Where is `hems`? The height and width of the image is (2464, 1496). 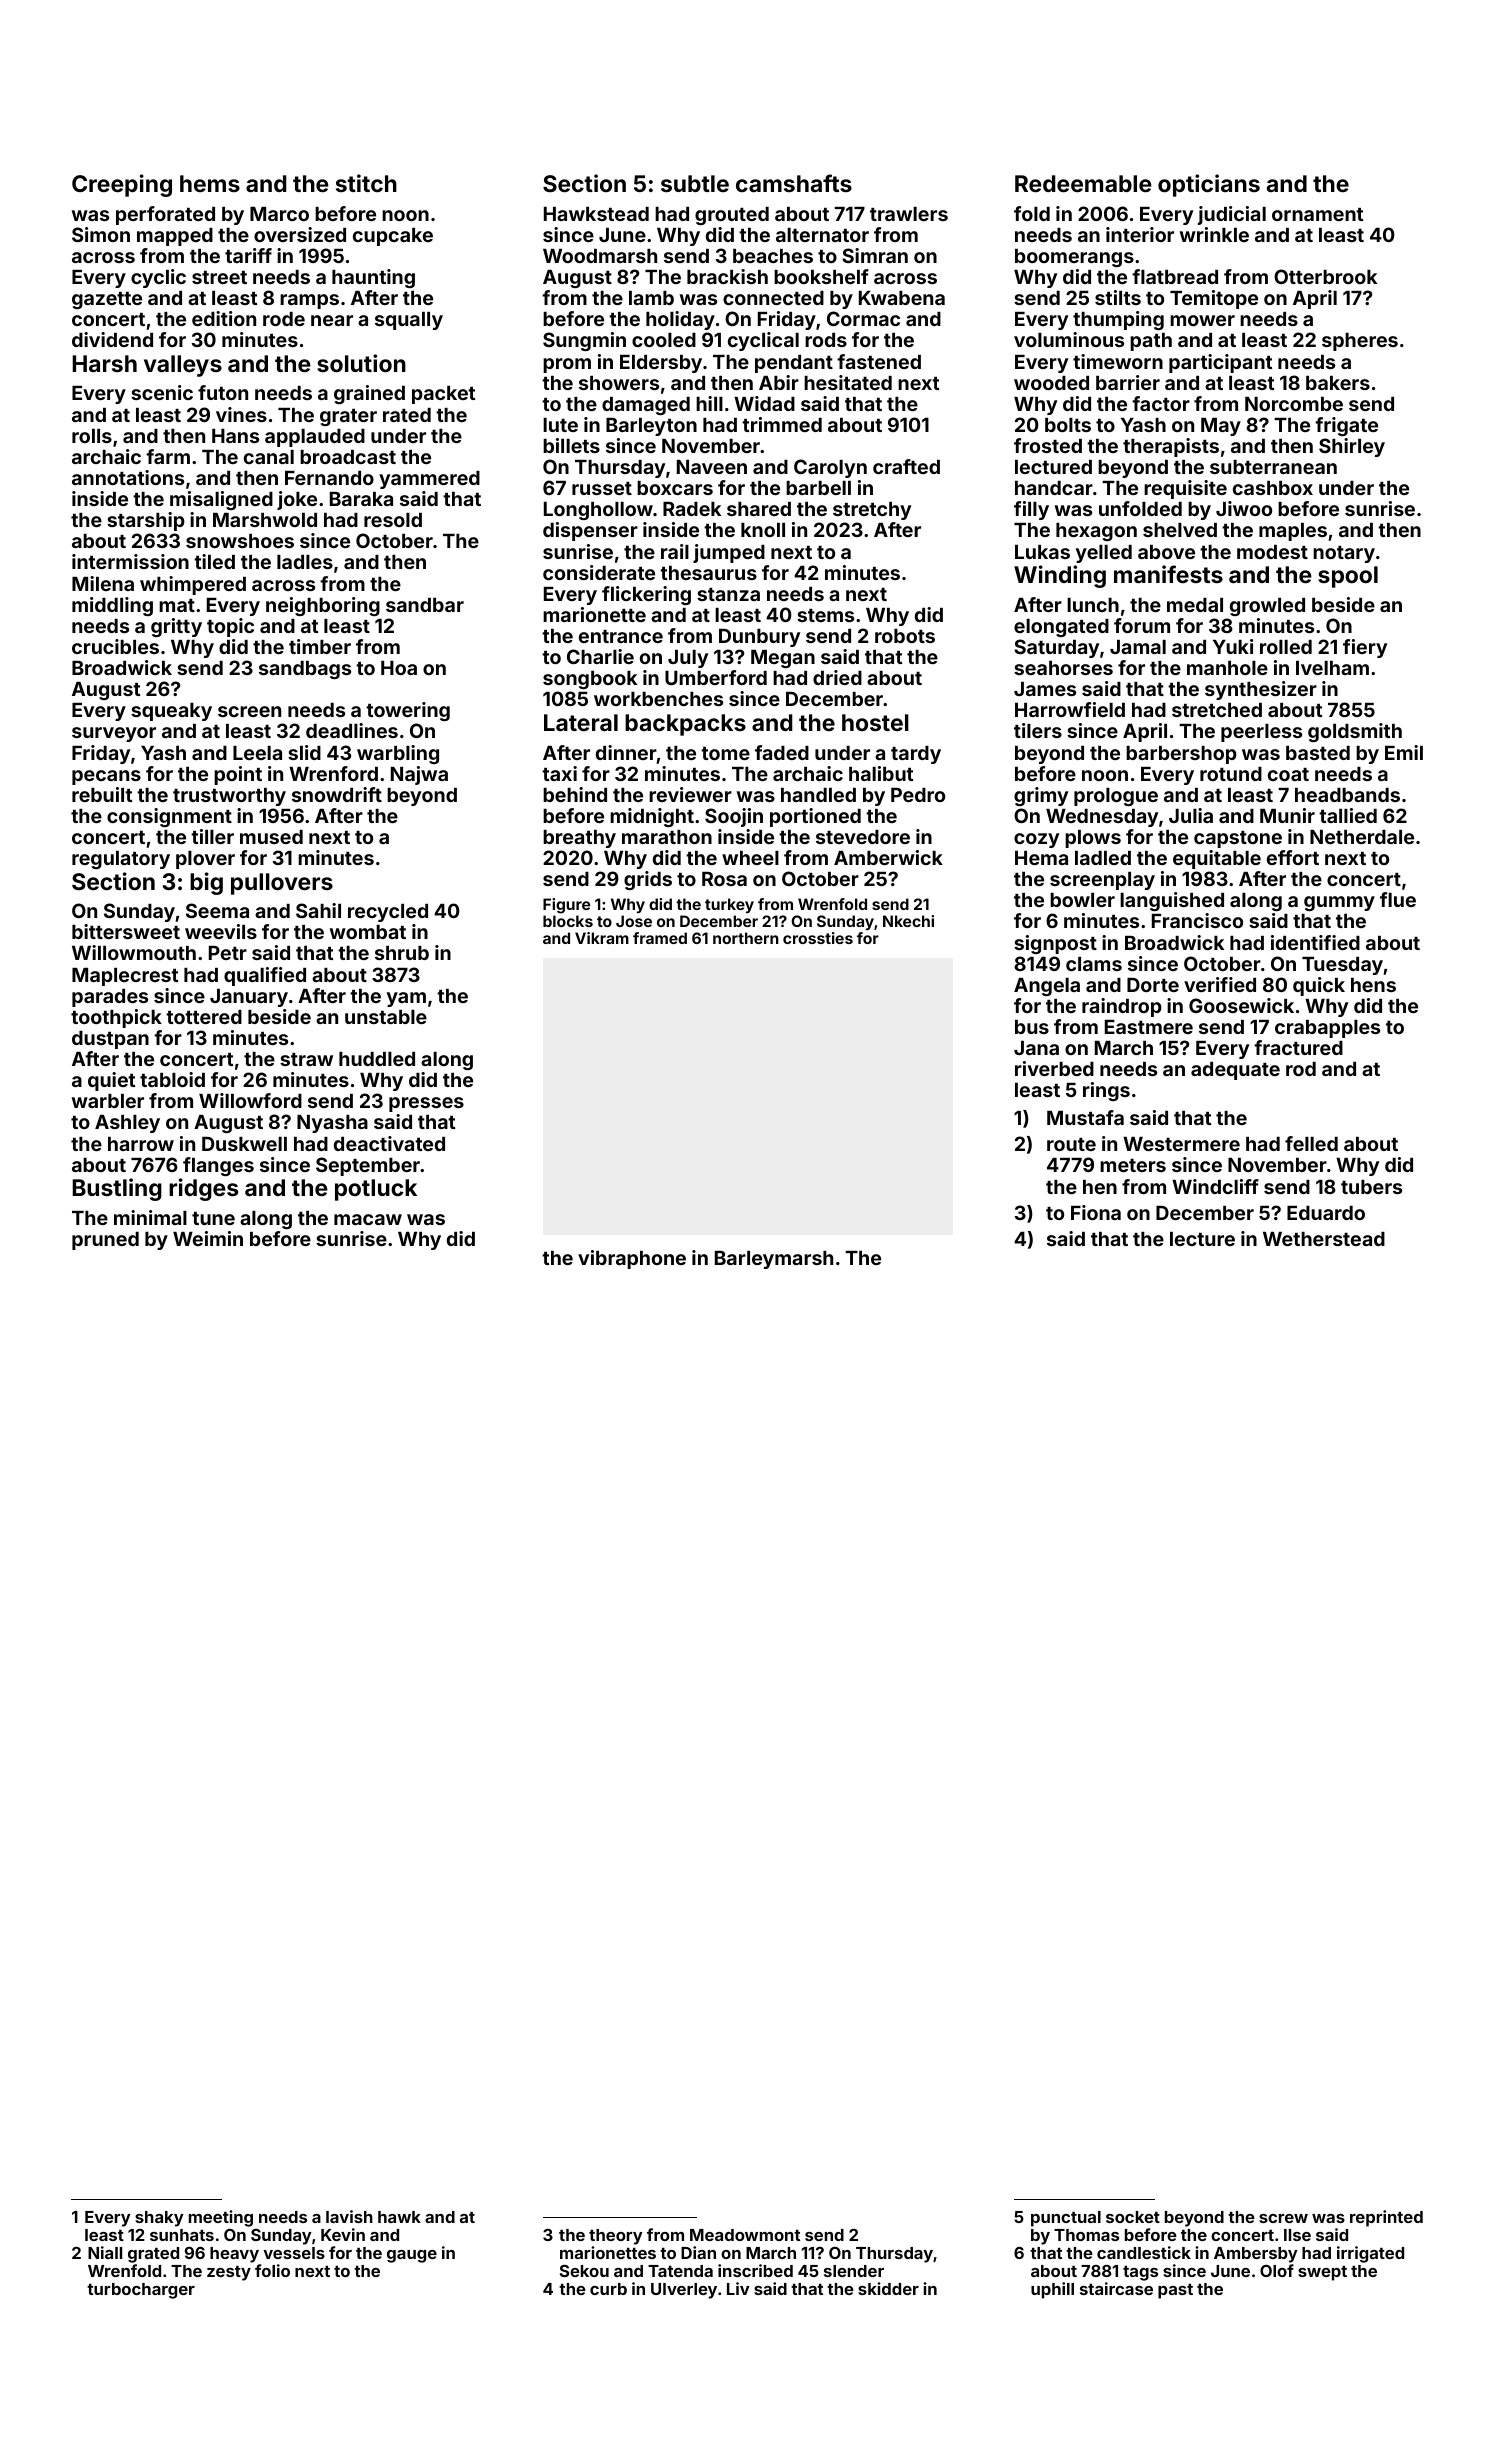
hems is located at coordinates (210, 183).
